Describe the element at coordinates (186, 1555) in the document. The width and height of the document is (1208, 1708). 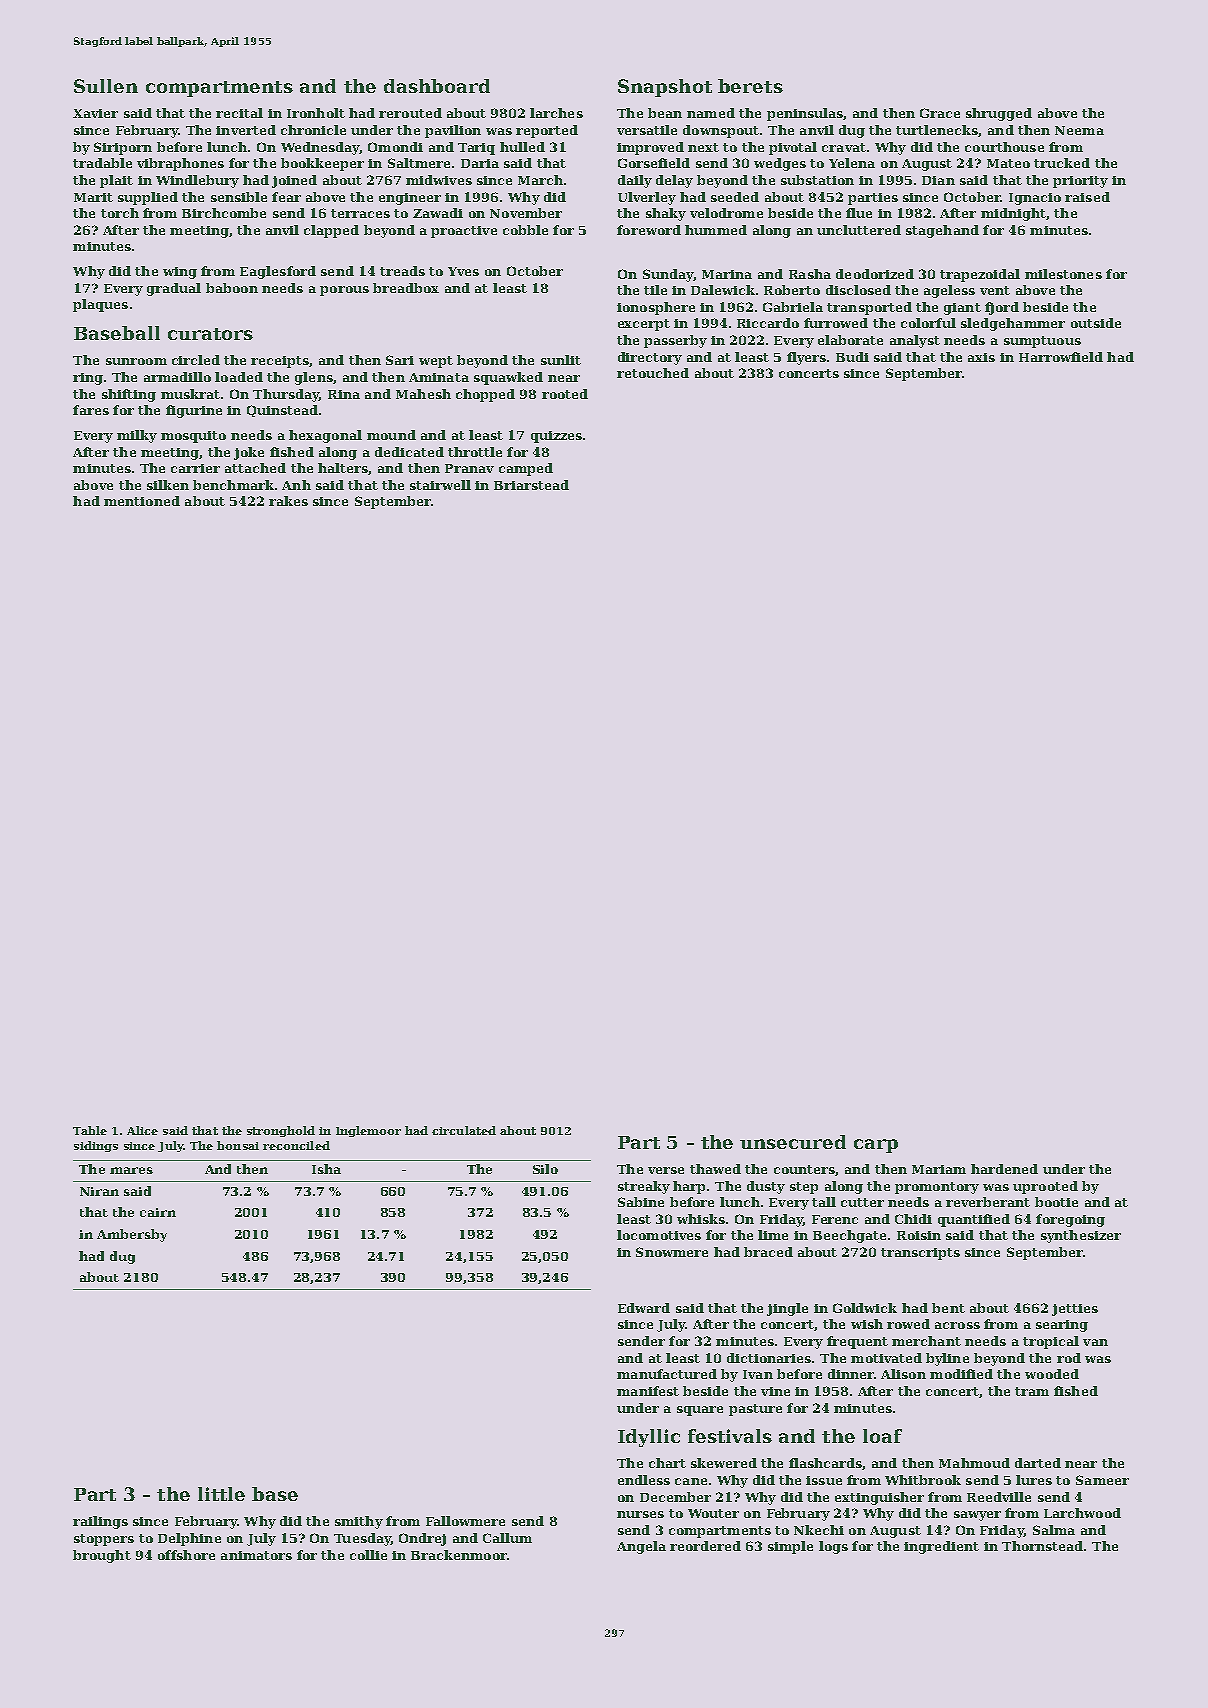
I see `offshore` at that location.
